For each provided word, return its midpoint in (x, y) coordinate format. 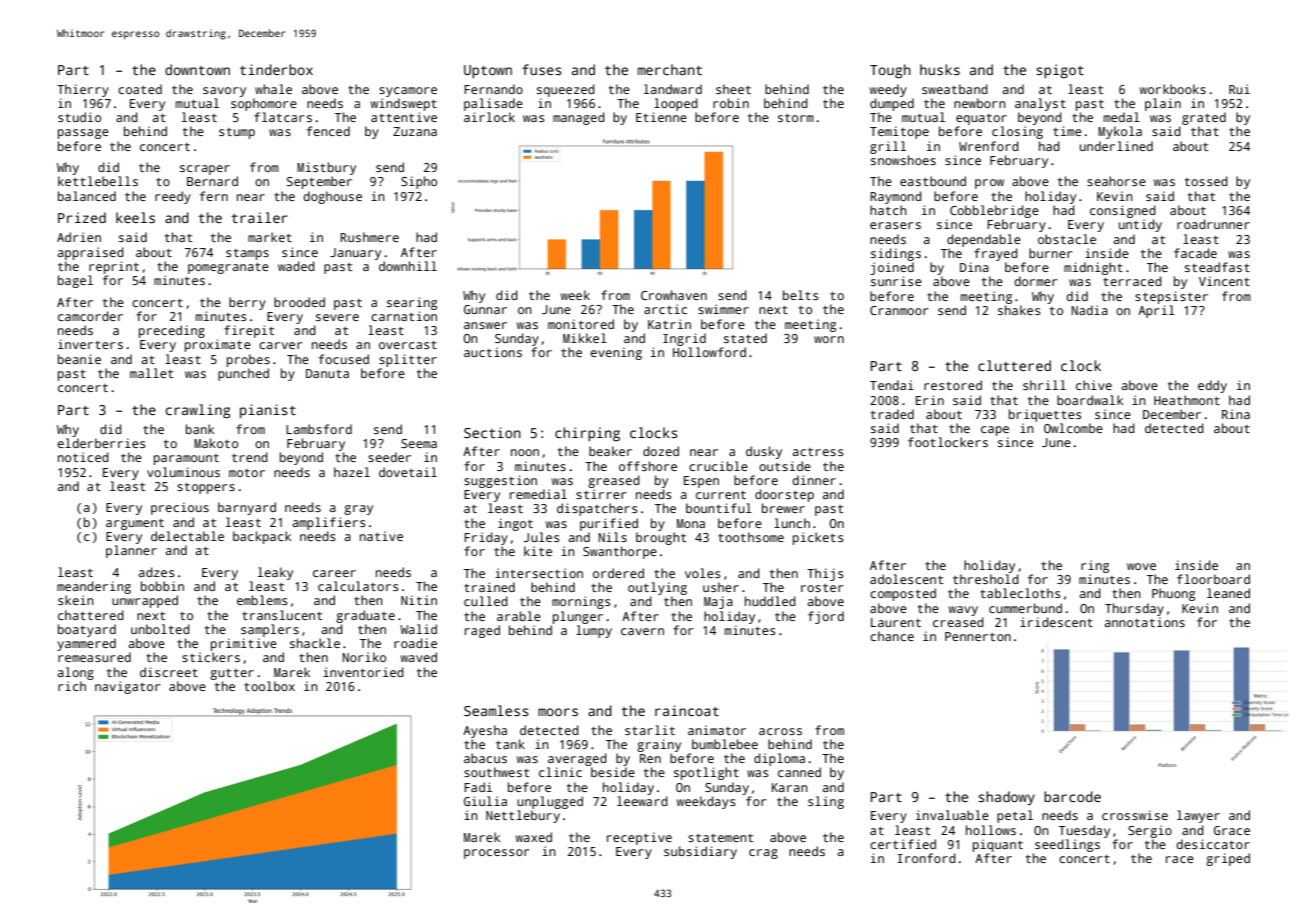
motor (247, 473)
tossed (1206, 181)
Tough (890, 71)
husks (940, 69)
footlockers (948, 442)
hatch (888, 210)
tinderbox (276, 69)
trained (489, 587)
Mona (691, 523)
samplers (270, 630)
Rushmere (369, 237)
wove (1141, 566)
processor (497, 854)
